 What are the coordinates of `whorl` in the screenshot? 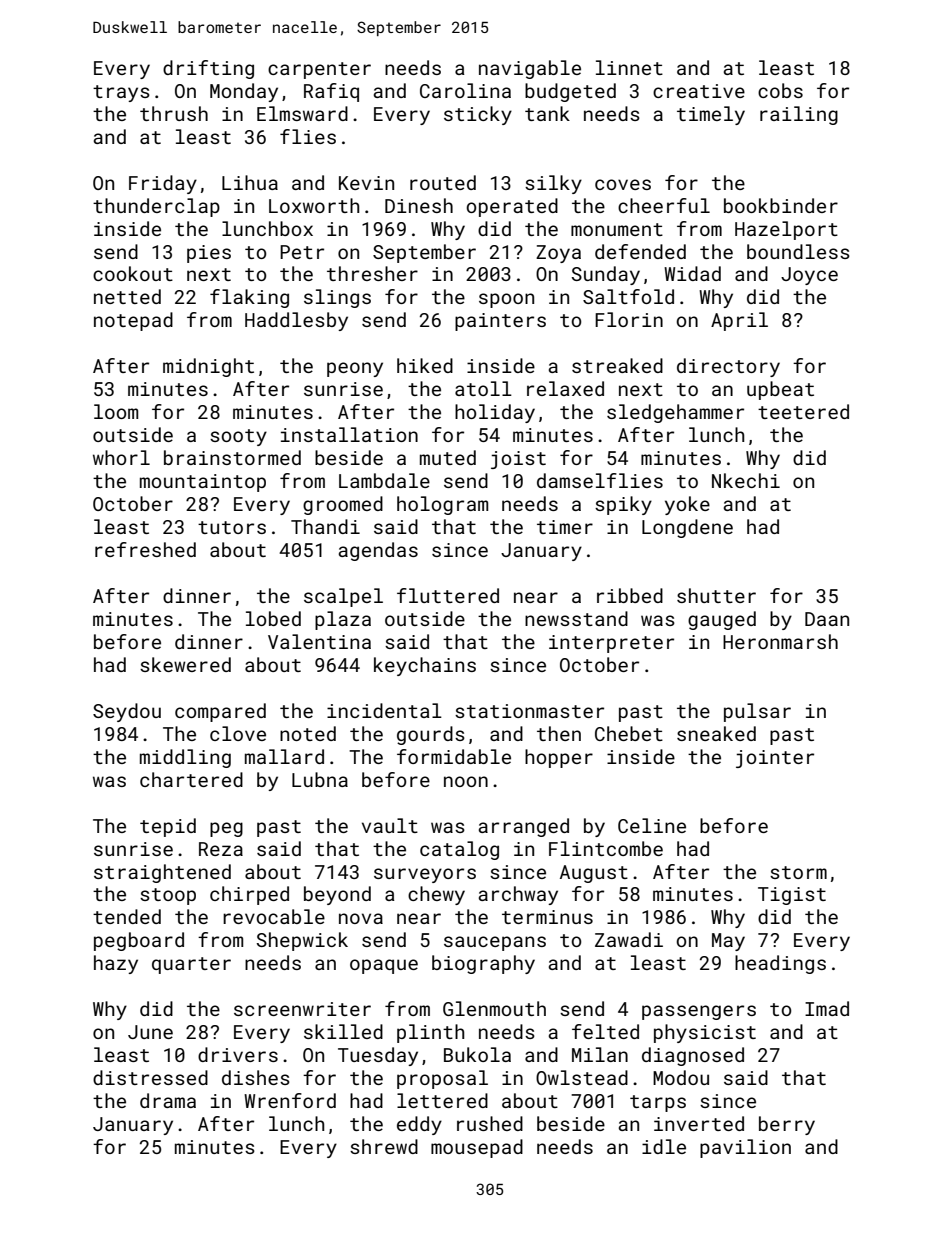 It's located at (121, 457).
